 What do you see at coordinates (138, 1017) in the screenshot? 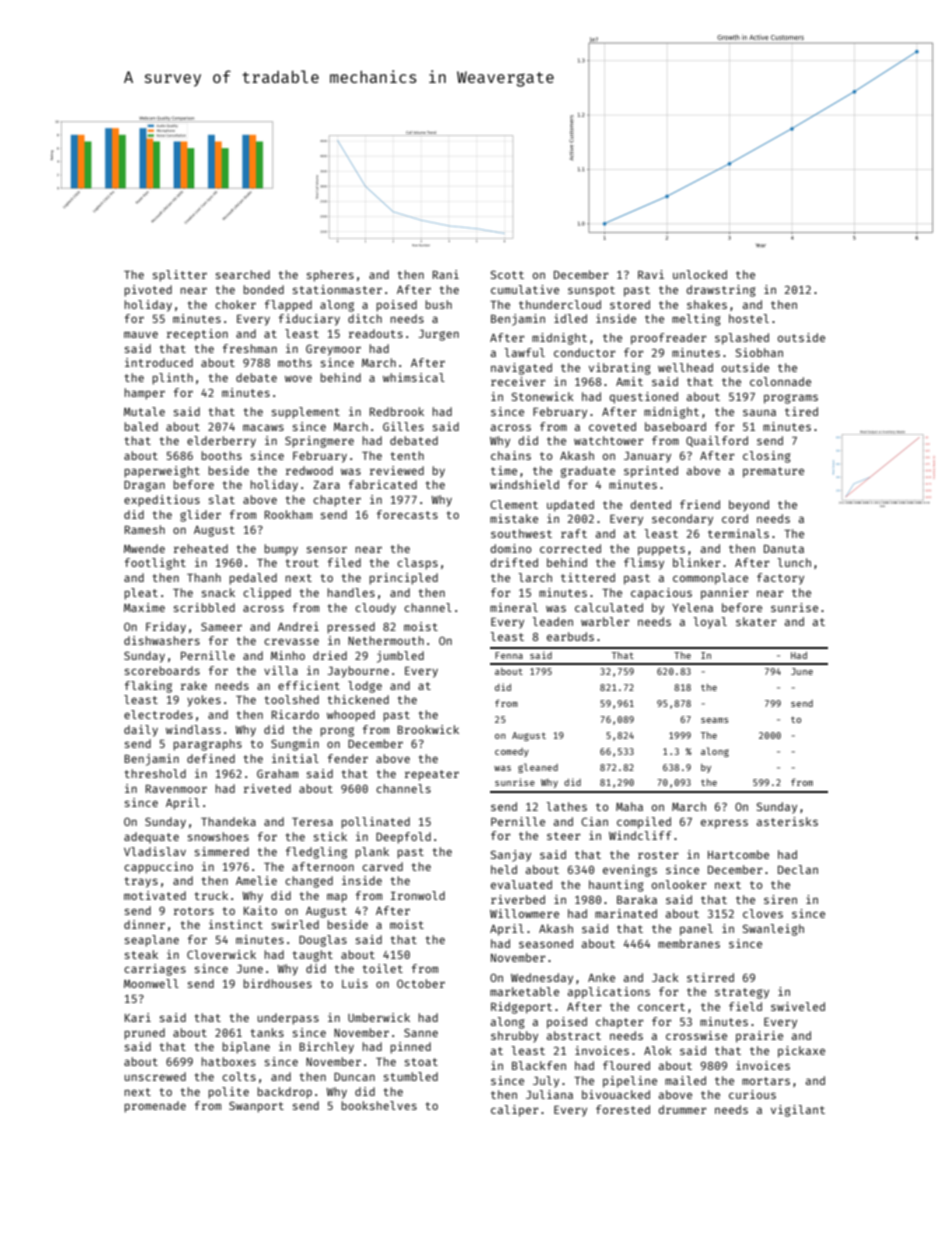
I see `Kari` at bounding box center [138, 1017].
